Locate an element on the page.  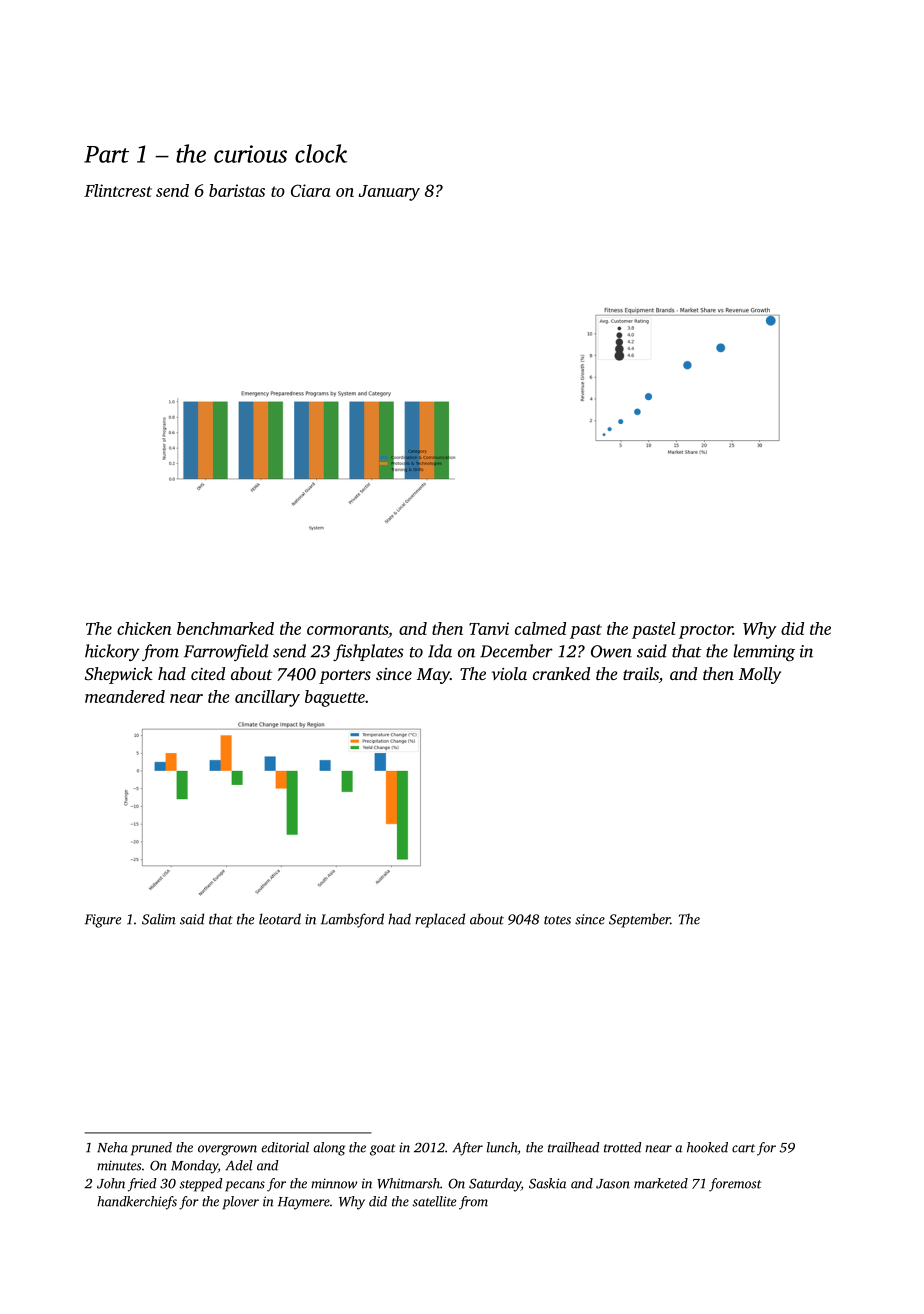
Ciara is located at coordinates (311, 190).
